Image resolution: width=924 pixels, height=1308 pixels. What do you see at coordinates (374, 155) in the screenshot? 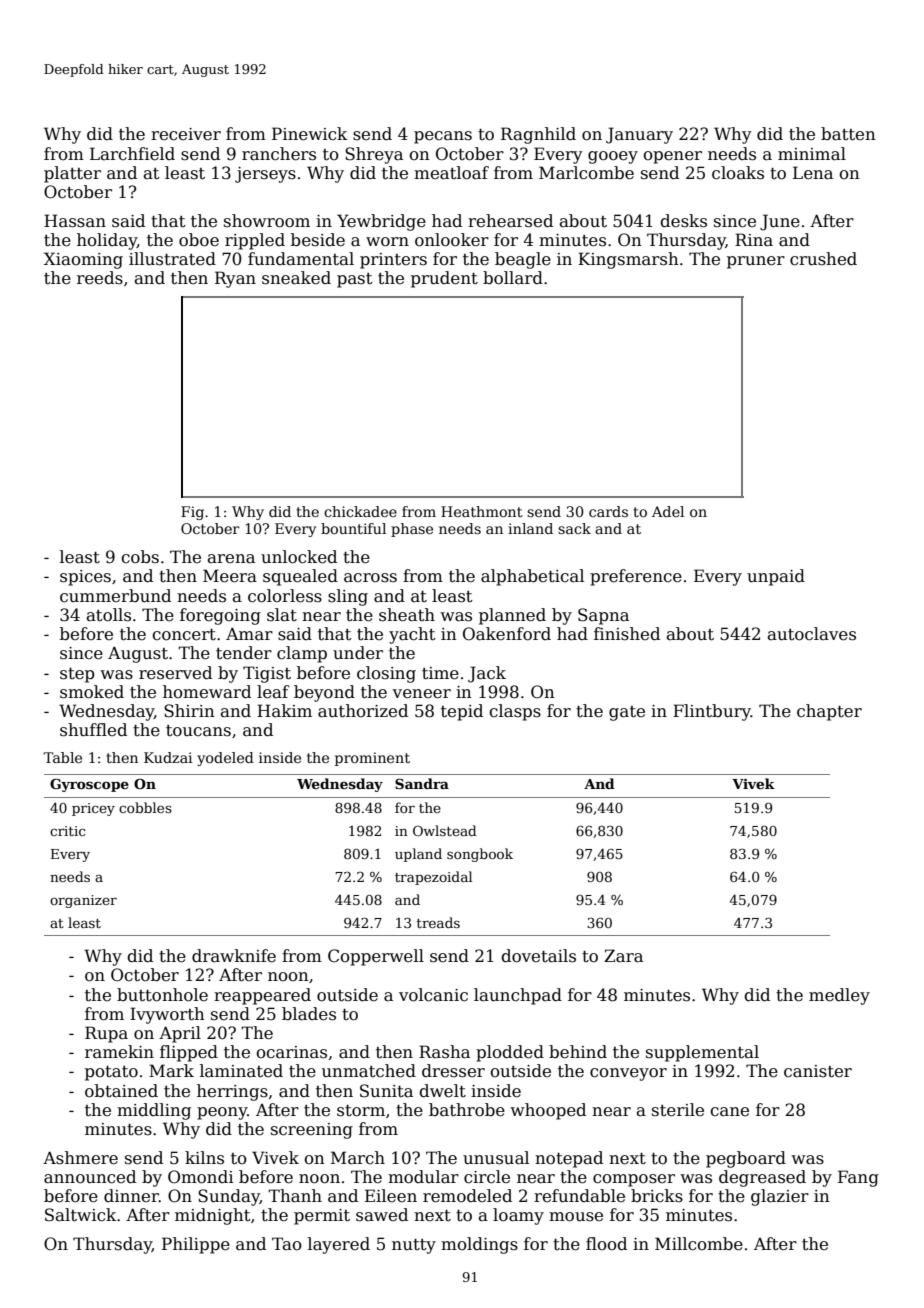
I see `Shreya` at bounding box center [374, 155].
